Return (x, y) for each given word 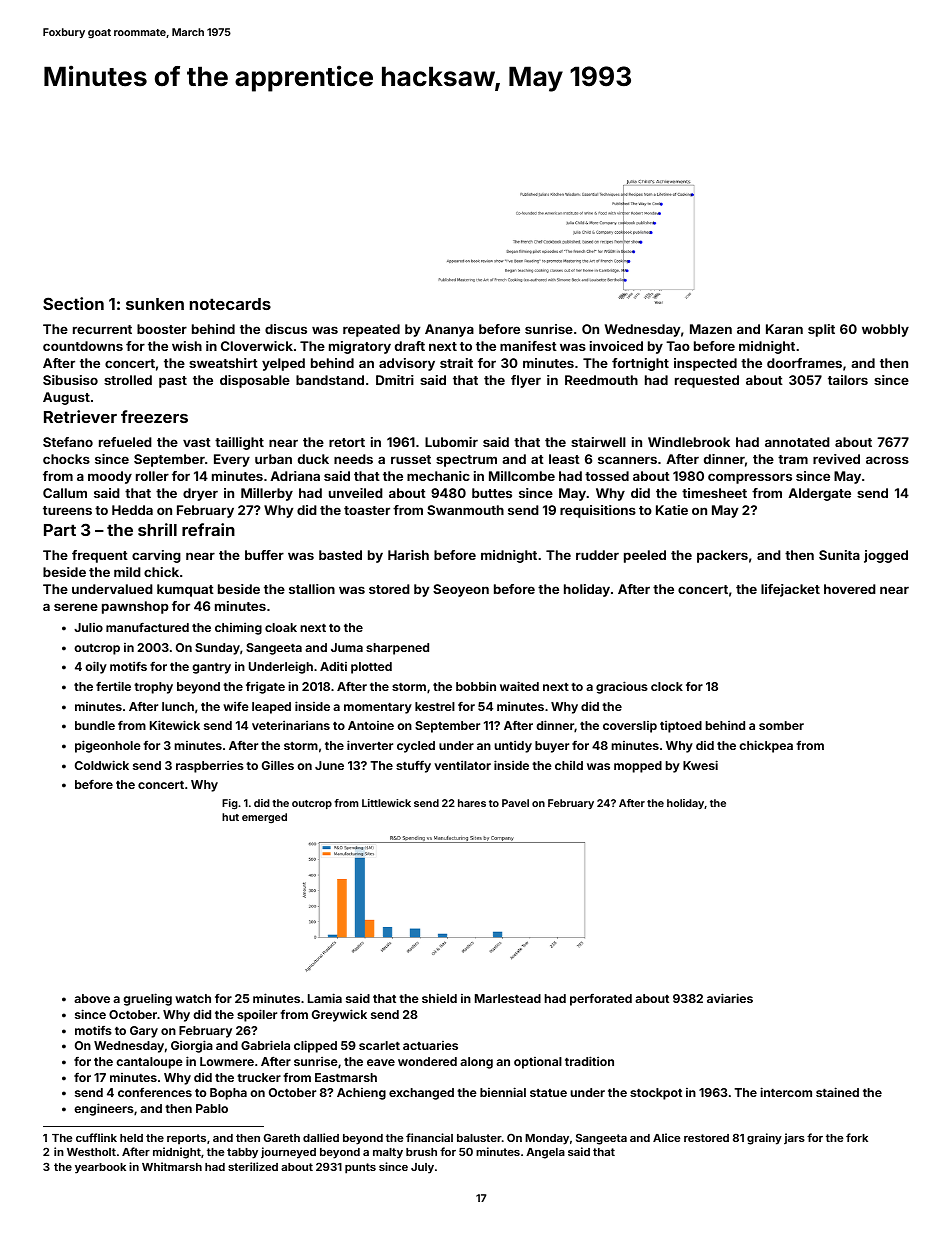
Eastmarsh (346, 1077)
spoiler (257, 1015)
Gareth (282, 1137)
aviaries (730, 998)
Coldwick (102, 765)
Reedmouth (601, 380)
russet (411, 459)
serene (76, 607)
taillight (239, 443)
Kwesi (700, 765)
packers (722, 556)
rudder (597, 555)
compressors (750, 478)
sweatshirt (223, 363)
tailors (848, 380)
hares (472, 803)
